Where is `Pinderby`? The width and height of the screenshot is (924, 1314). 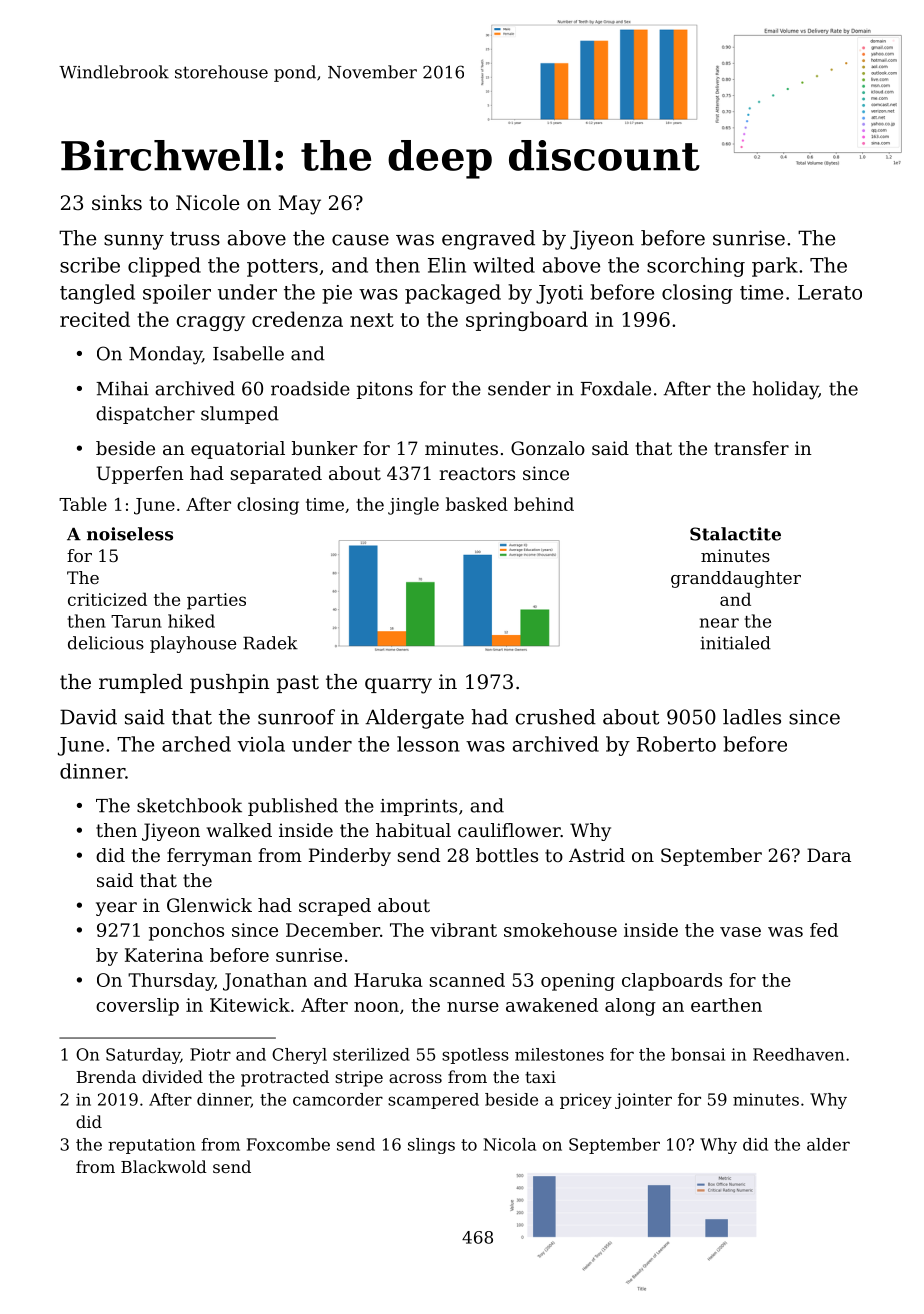 Pinderby is located at coordinates (350, 857).
